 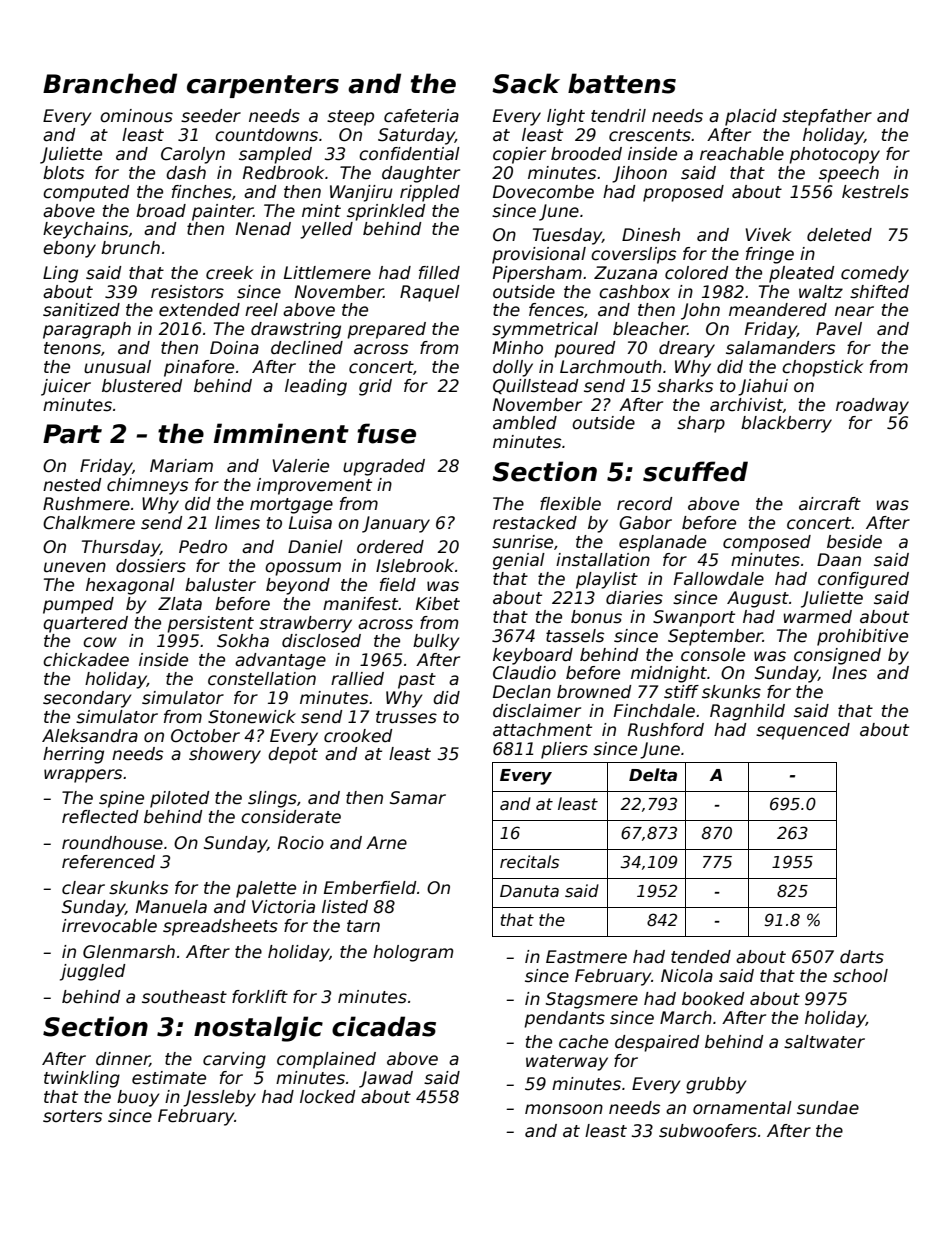 I want to click on cafeteria, so click(x=421, y=116).
